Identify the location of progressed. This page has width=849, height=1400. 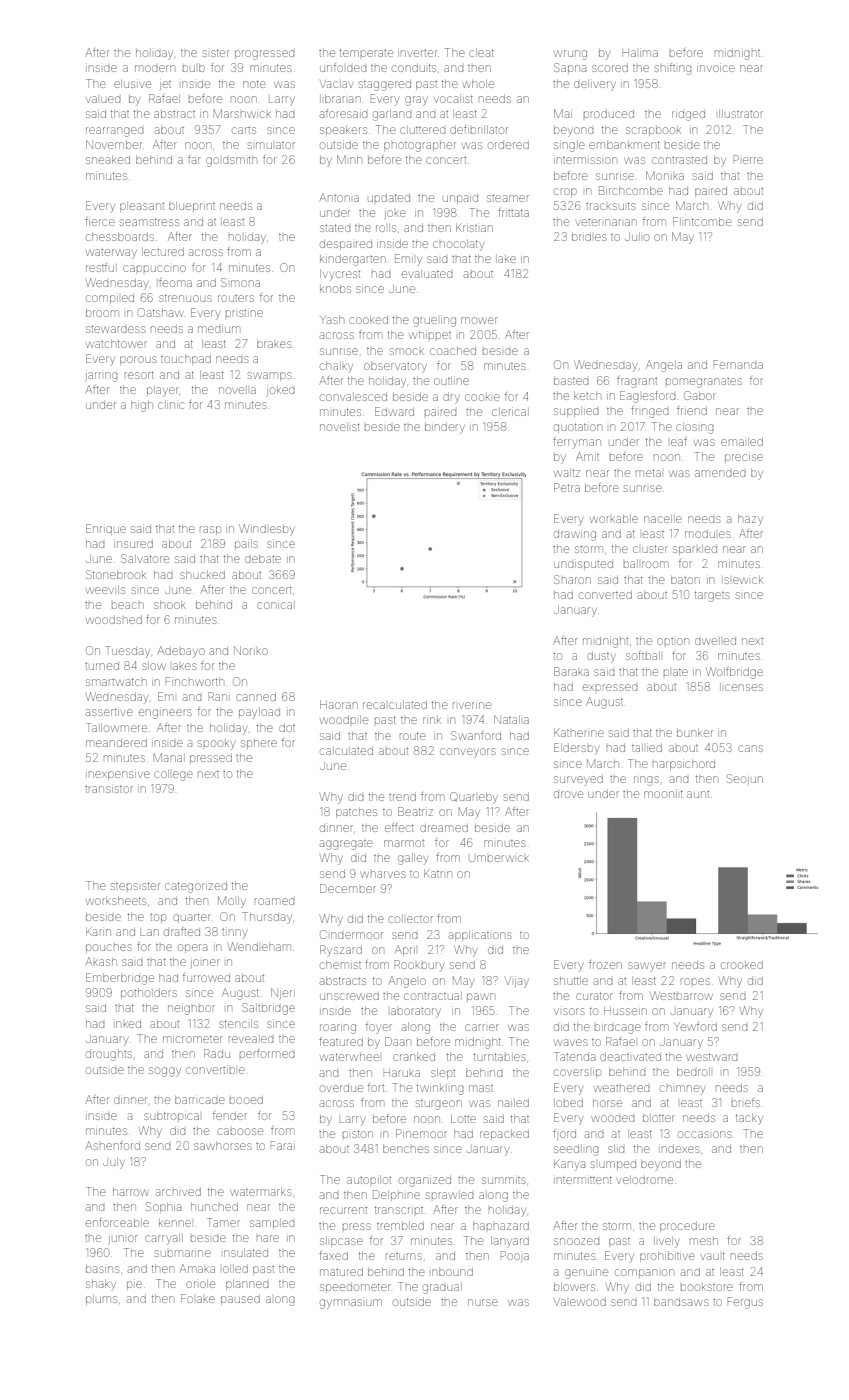
(264, 55).
